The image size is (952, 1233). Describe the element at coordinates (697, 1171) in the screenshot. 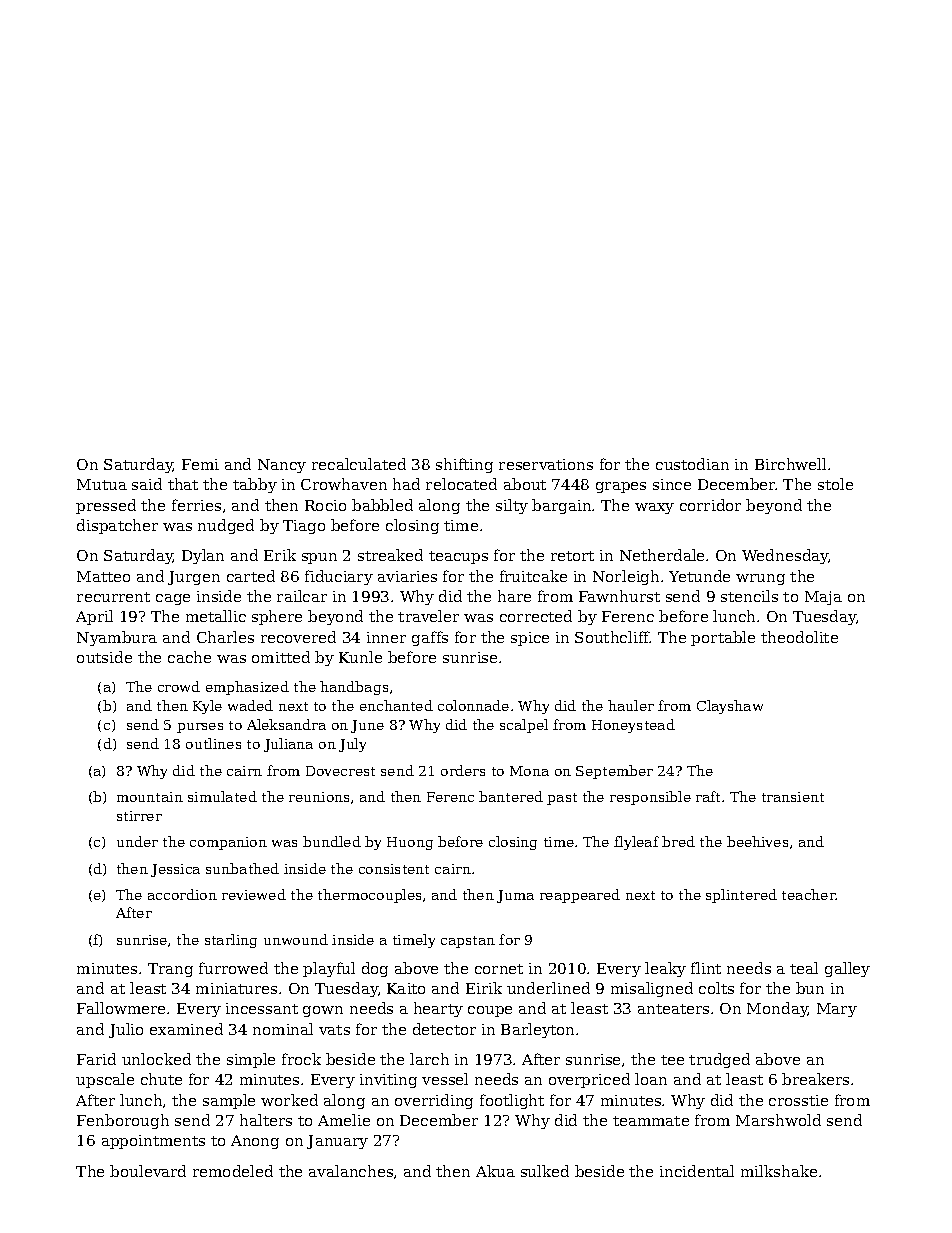

I see `incidental` at that location.
